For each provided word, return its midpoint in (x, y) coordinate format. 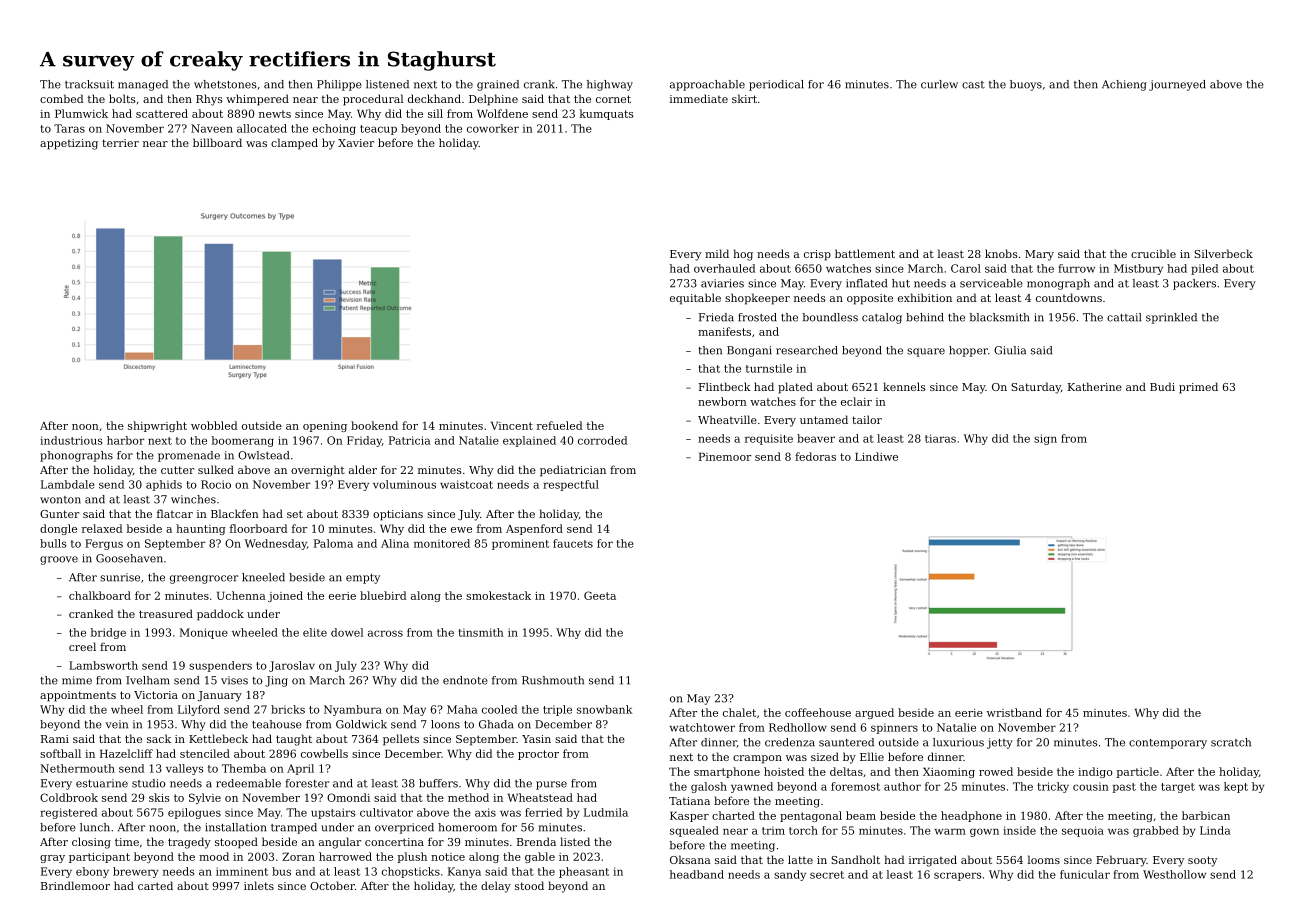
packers (1194, 284)
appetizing (69, 144)
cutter (177, 470)
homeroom (467, 827)
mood (214, 856)
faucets (573, 543)
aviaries (722, 283)
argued (874, 713)
